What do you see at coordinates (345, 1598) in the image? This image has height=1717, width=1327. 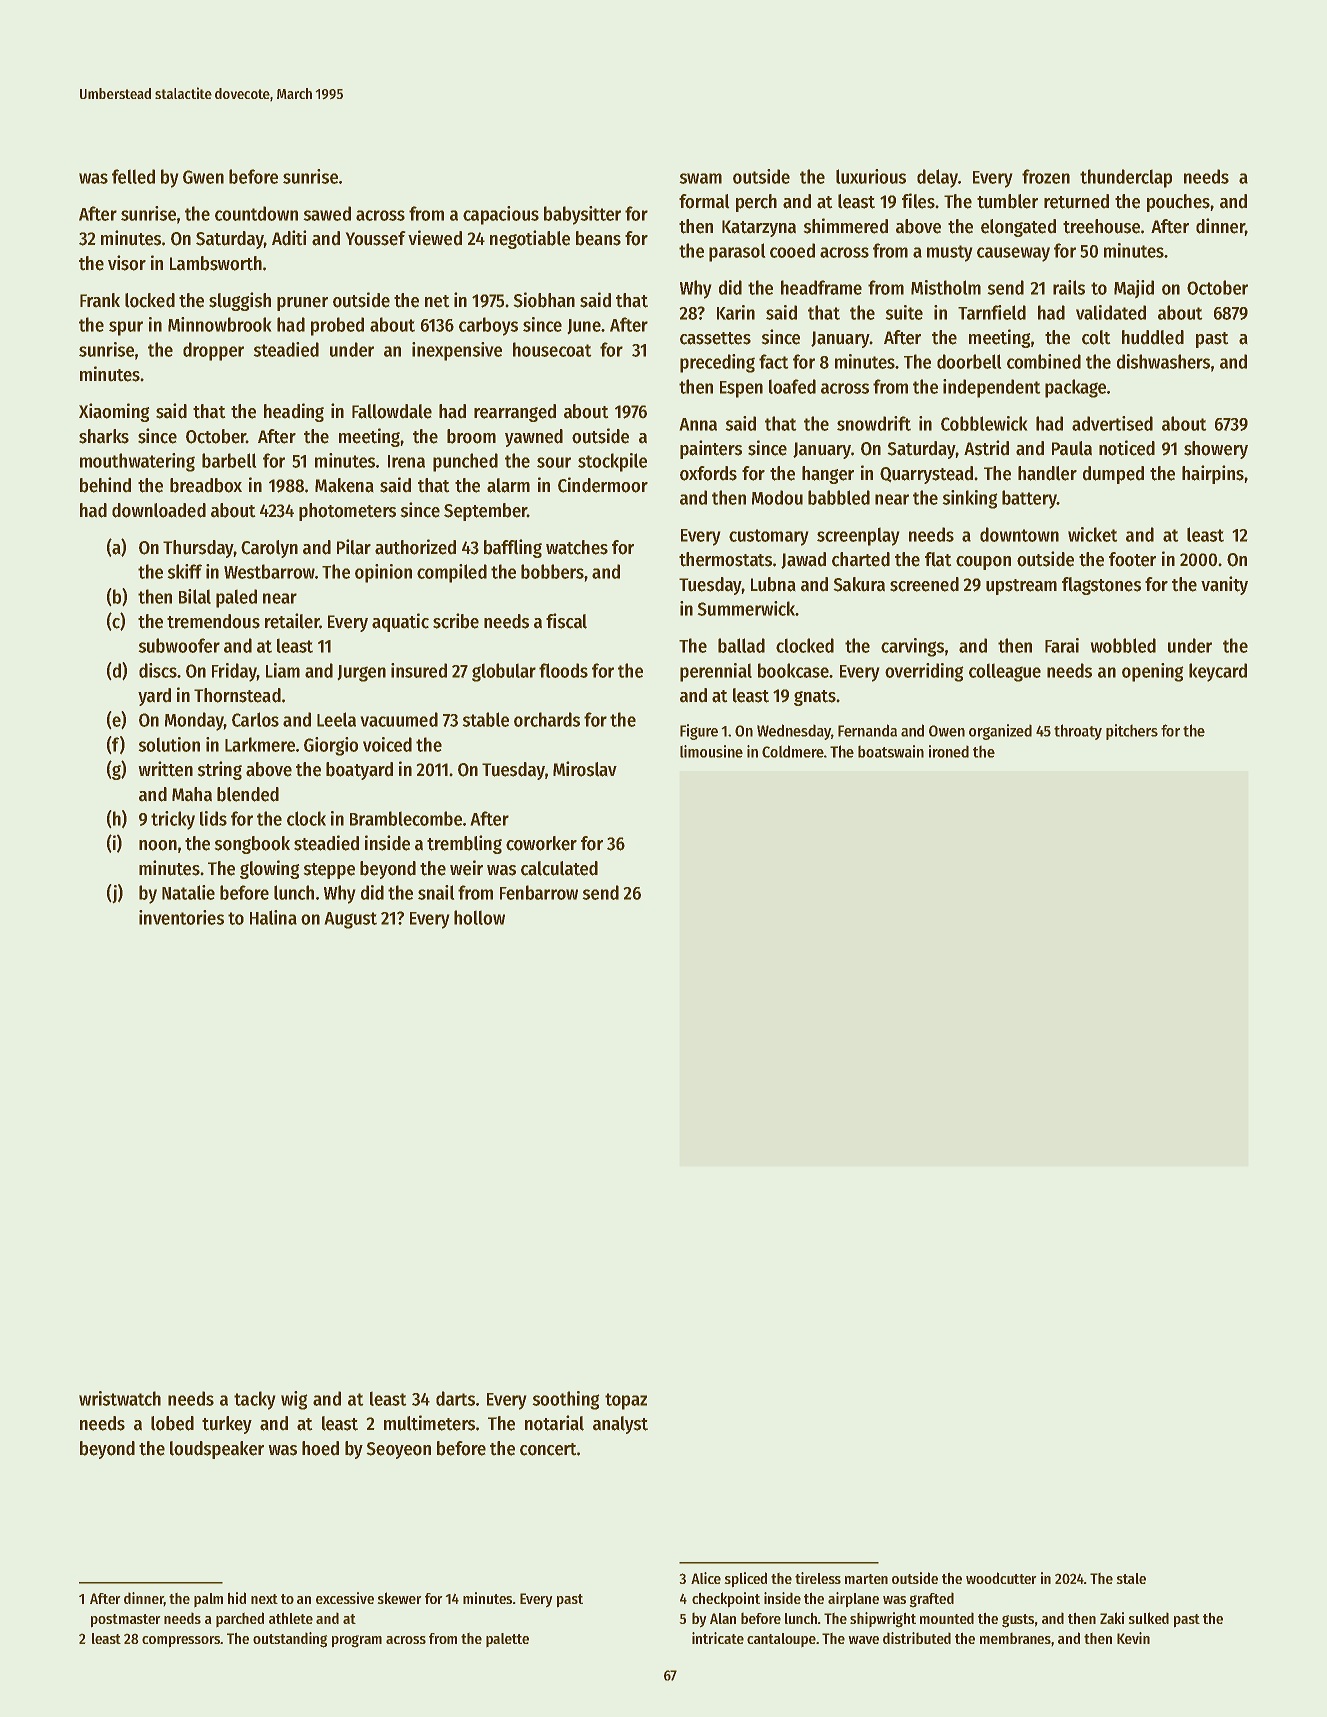 I see `excessive` at bounding box center [345, 1598].
